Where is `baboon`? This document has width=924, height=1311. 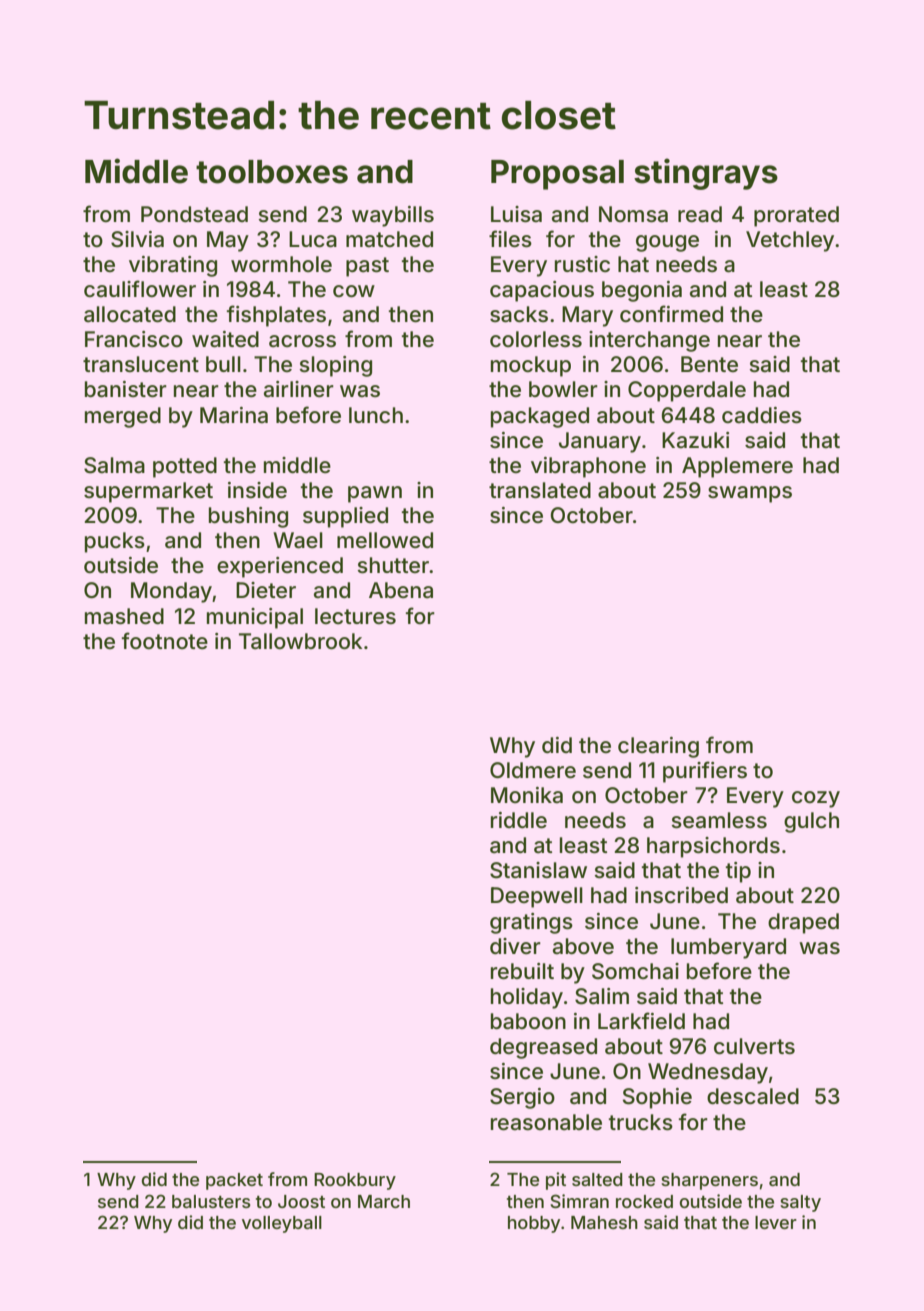 baboon is located at coordinates (528, 1021).
